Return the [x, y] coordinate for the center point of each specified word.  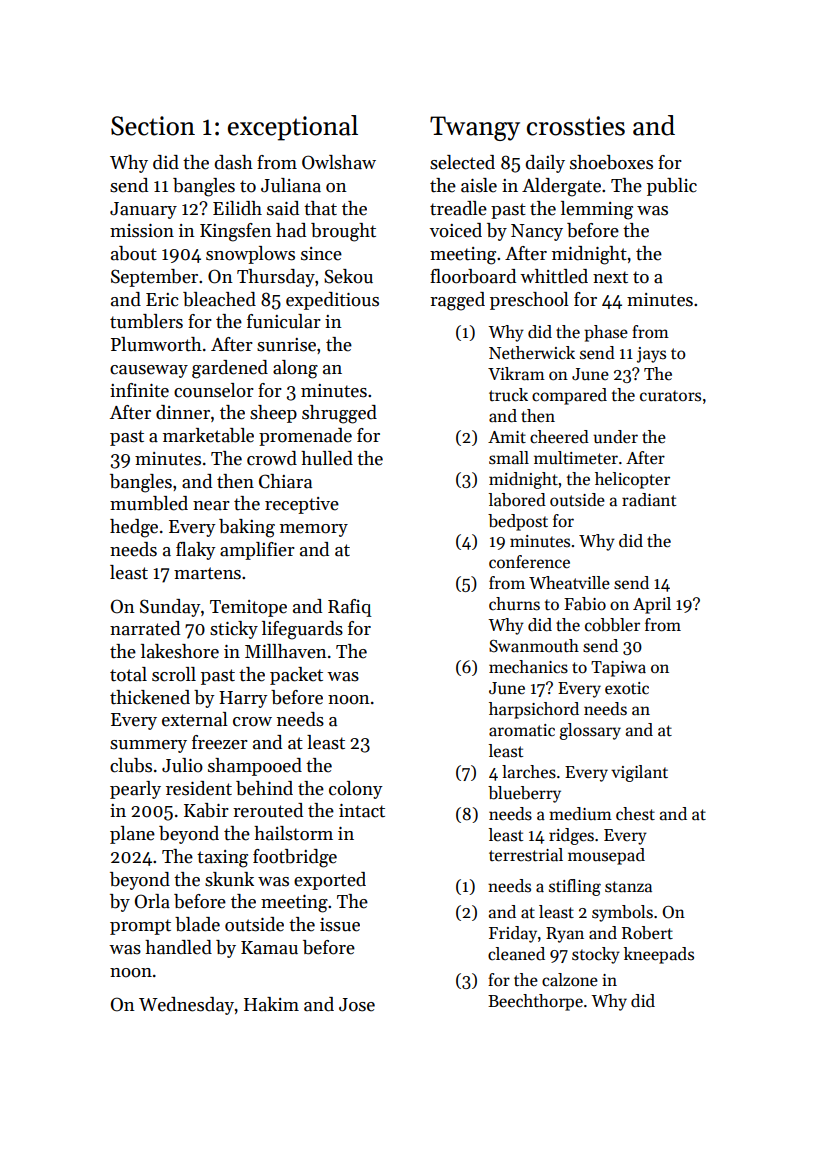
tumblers [146, 321]
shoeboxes [611, 162]
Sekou [348, 276]
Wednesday [186, 1006]
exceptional [293, 128]
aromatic [522, 730]
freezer [220, 742]
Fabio [585, 604]
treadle [458, 208]
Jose [357, 1005]
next [610, 277]
